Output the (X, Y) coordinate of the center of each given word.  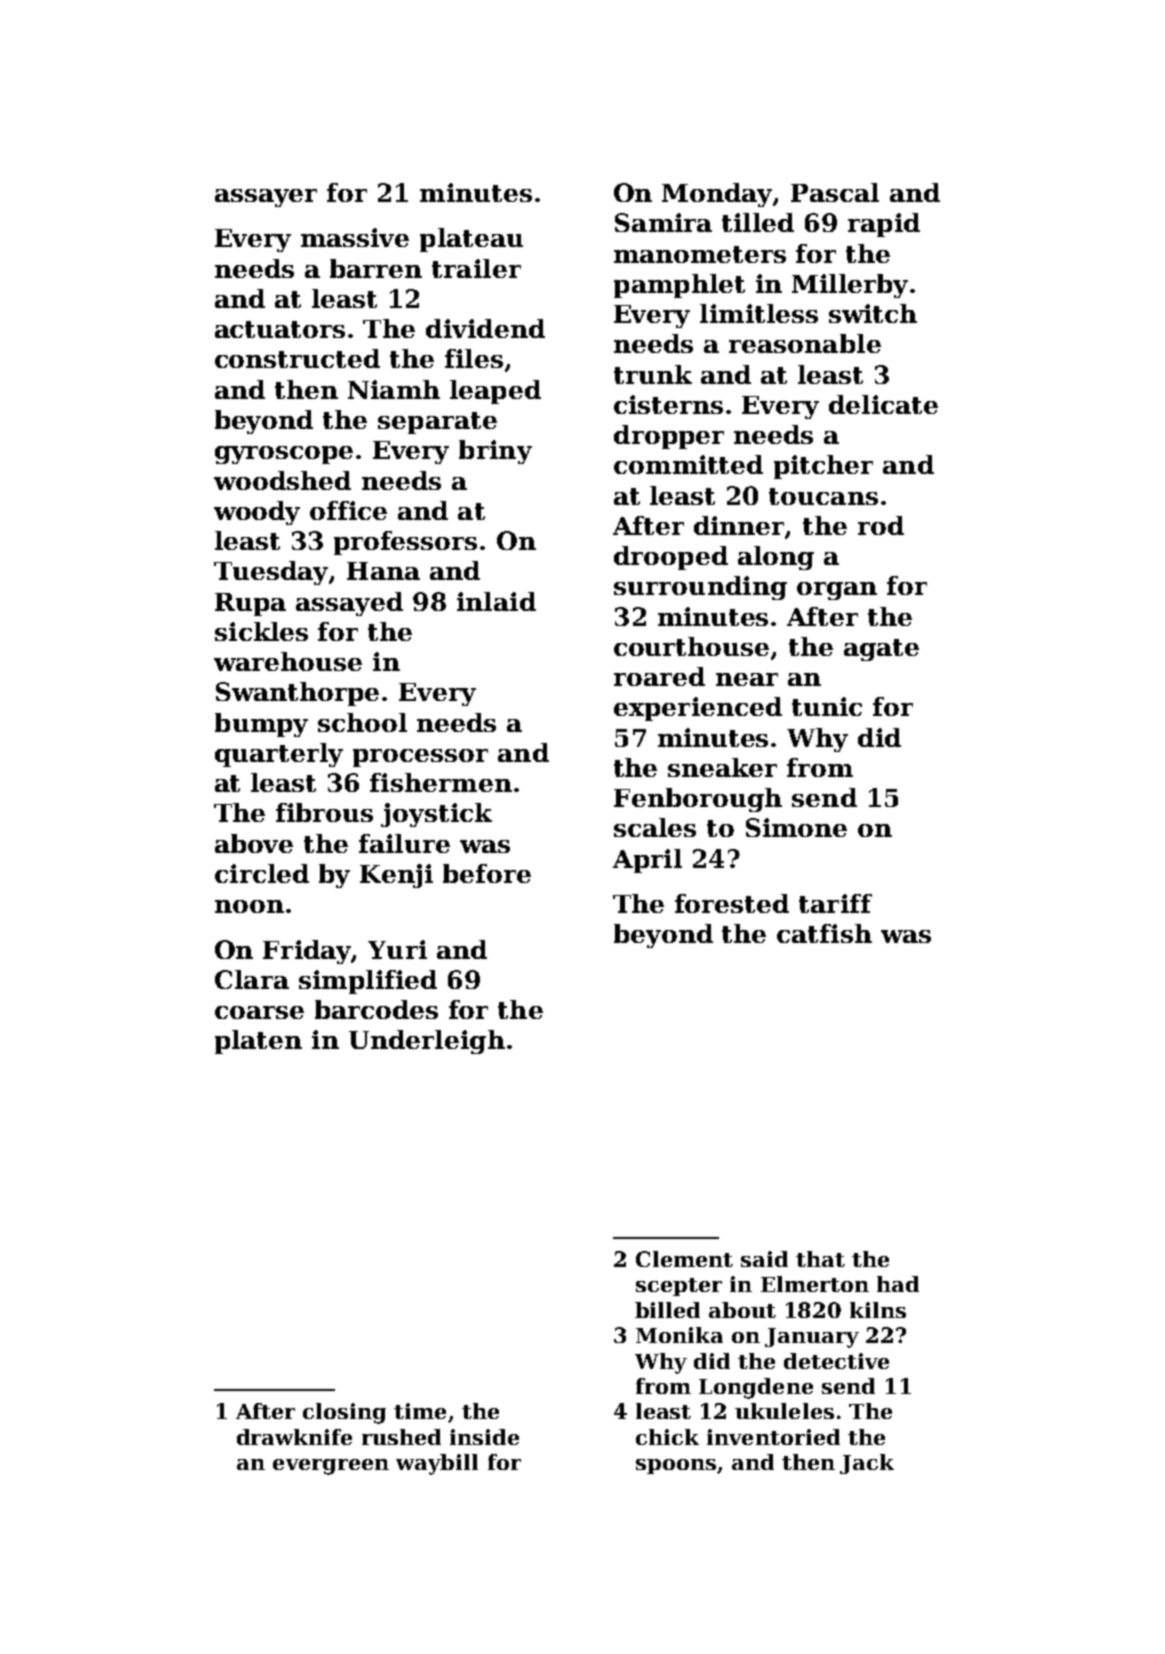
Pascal (835, 192)
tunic (827, 706)
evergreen (331, 1467)
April (647, 861)
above (254, 843)
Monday (717, 195)
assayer (266, 198)
